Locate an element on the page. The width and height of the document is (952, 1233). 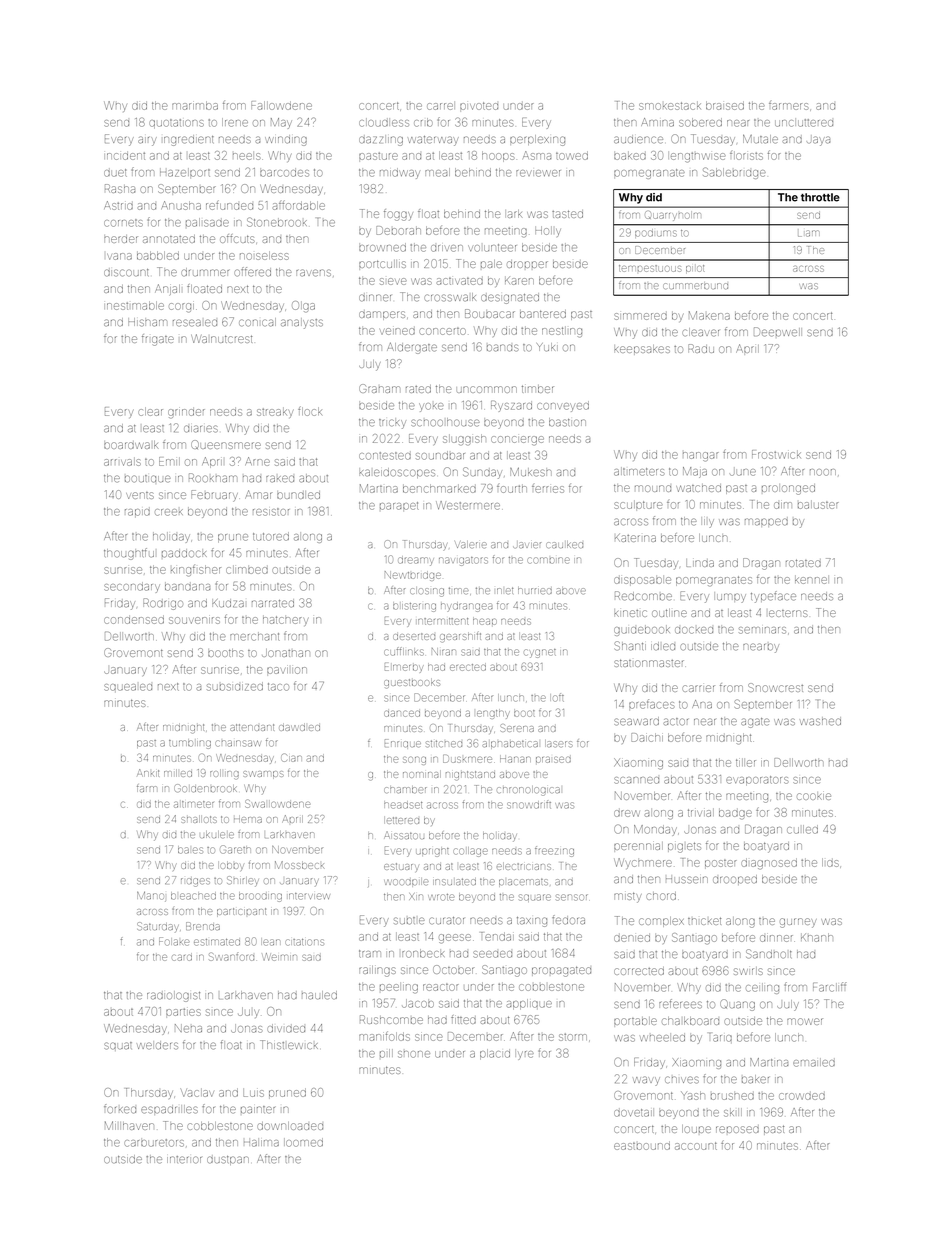
merchant is located at coordinates (255, 636).
